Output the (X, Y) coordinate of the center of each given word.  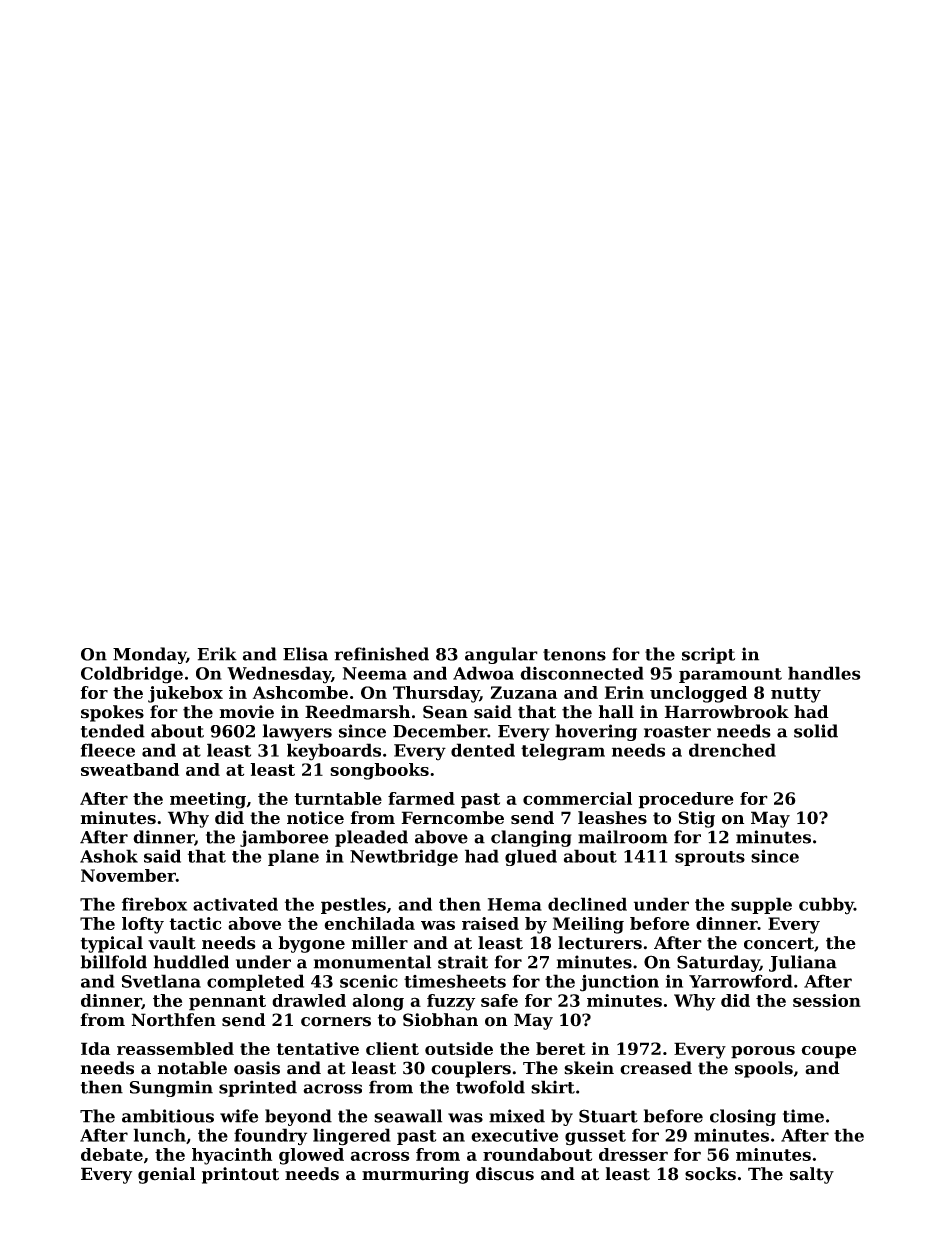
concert (779, 943)
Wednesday (279, 675)
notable (192, 1068)
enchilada (369, 923)
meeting (208, 800)
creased (656, 1068)
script (708, 655)
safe (499, 1000)
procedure (686, 800)
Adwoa (483, 673)
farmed (421, 798)
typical (112, 944)
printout (240, 1175)
